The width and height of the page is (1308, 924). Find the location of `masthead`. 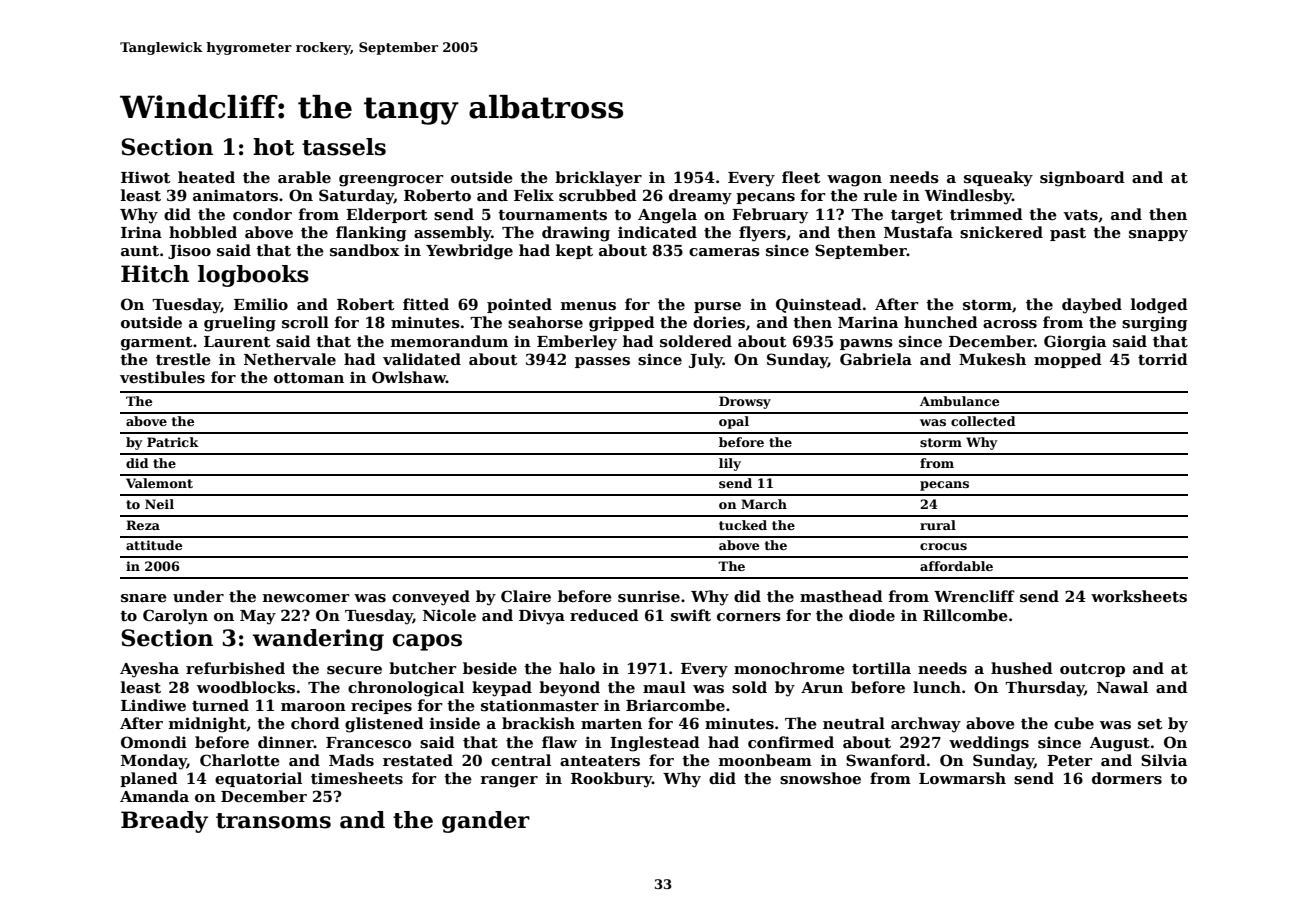

masthead is located at coordinates (841, 596).
